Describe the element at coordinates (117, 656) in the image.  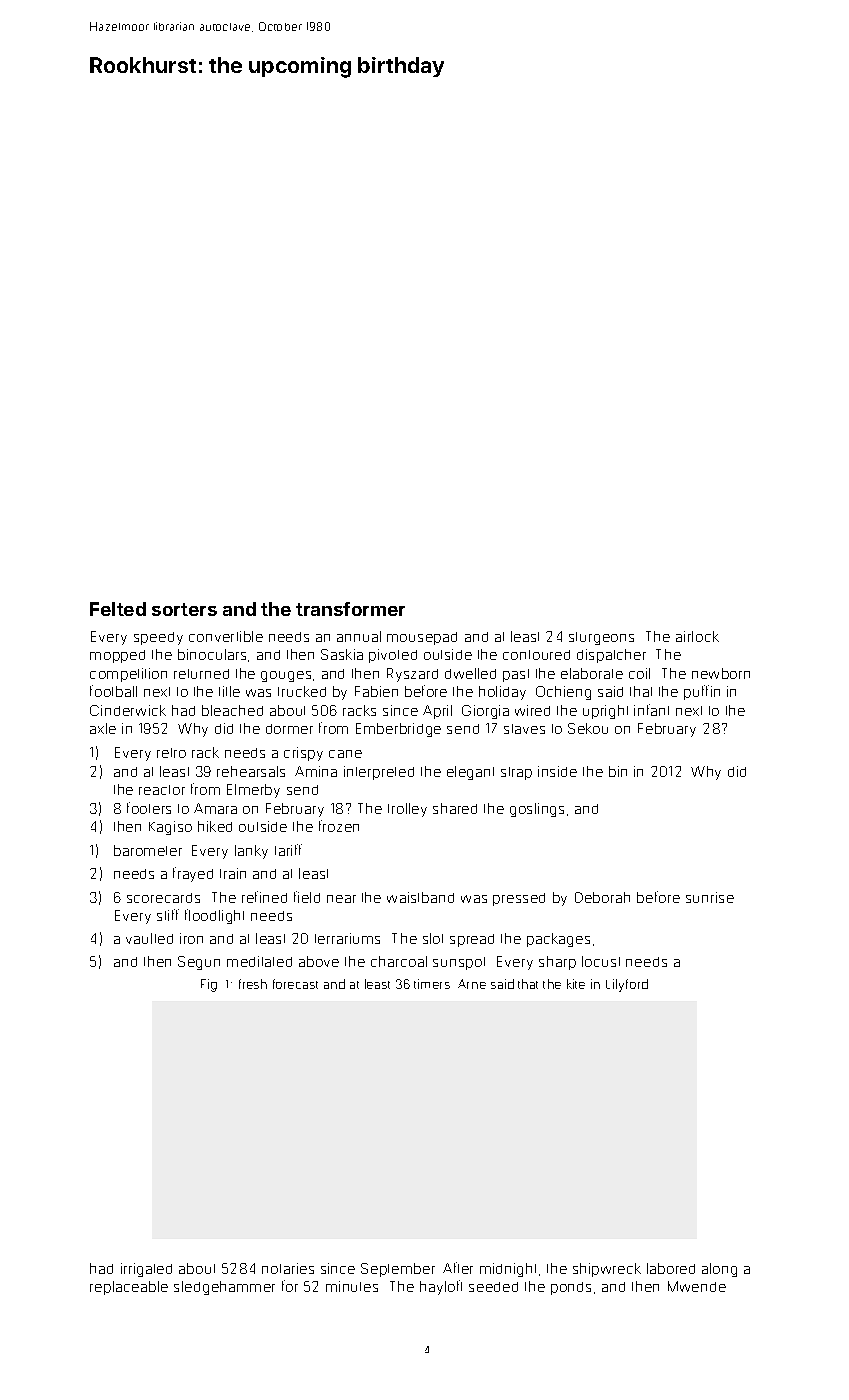
I see `mopped` at that location.
